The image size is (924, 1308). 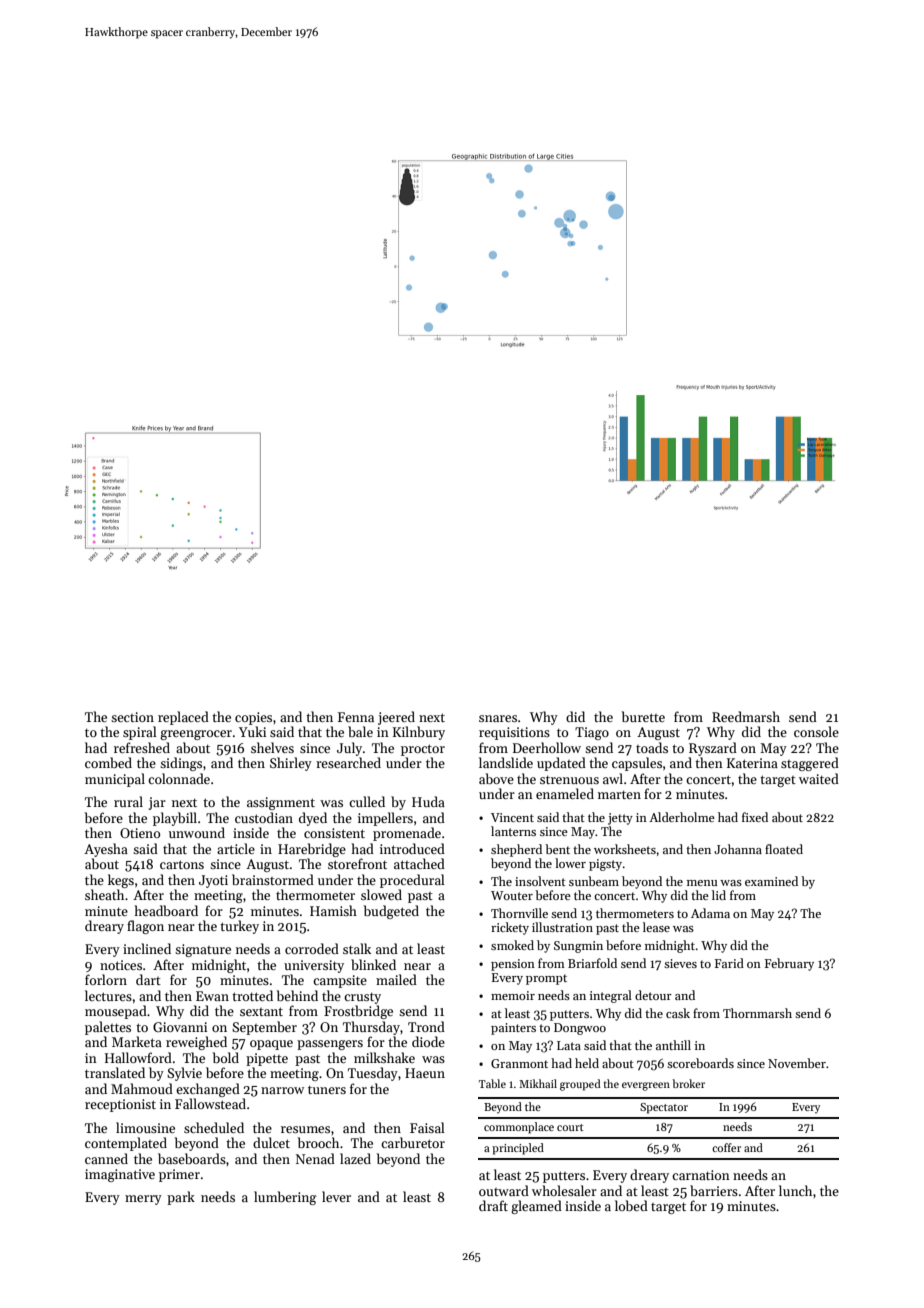 I want to click on contemplated, so click(x=126, y=1144).
